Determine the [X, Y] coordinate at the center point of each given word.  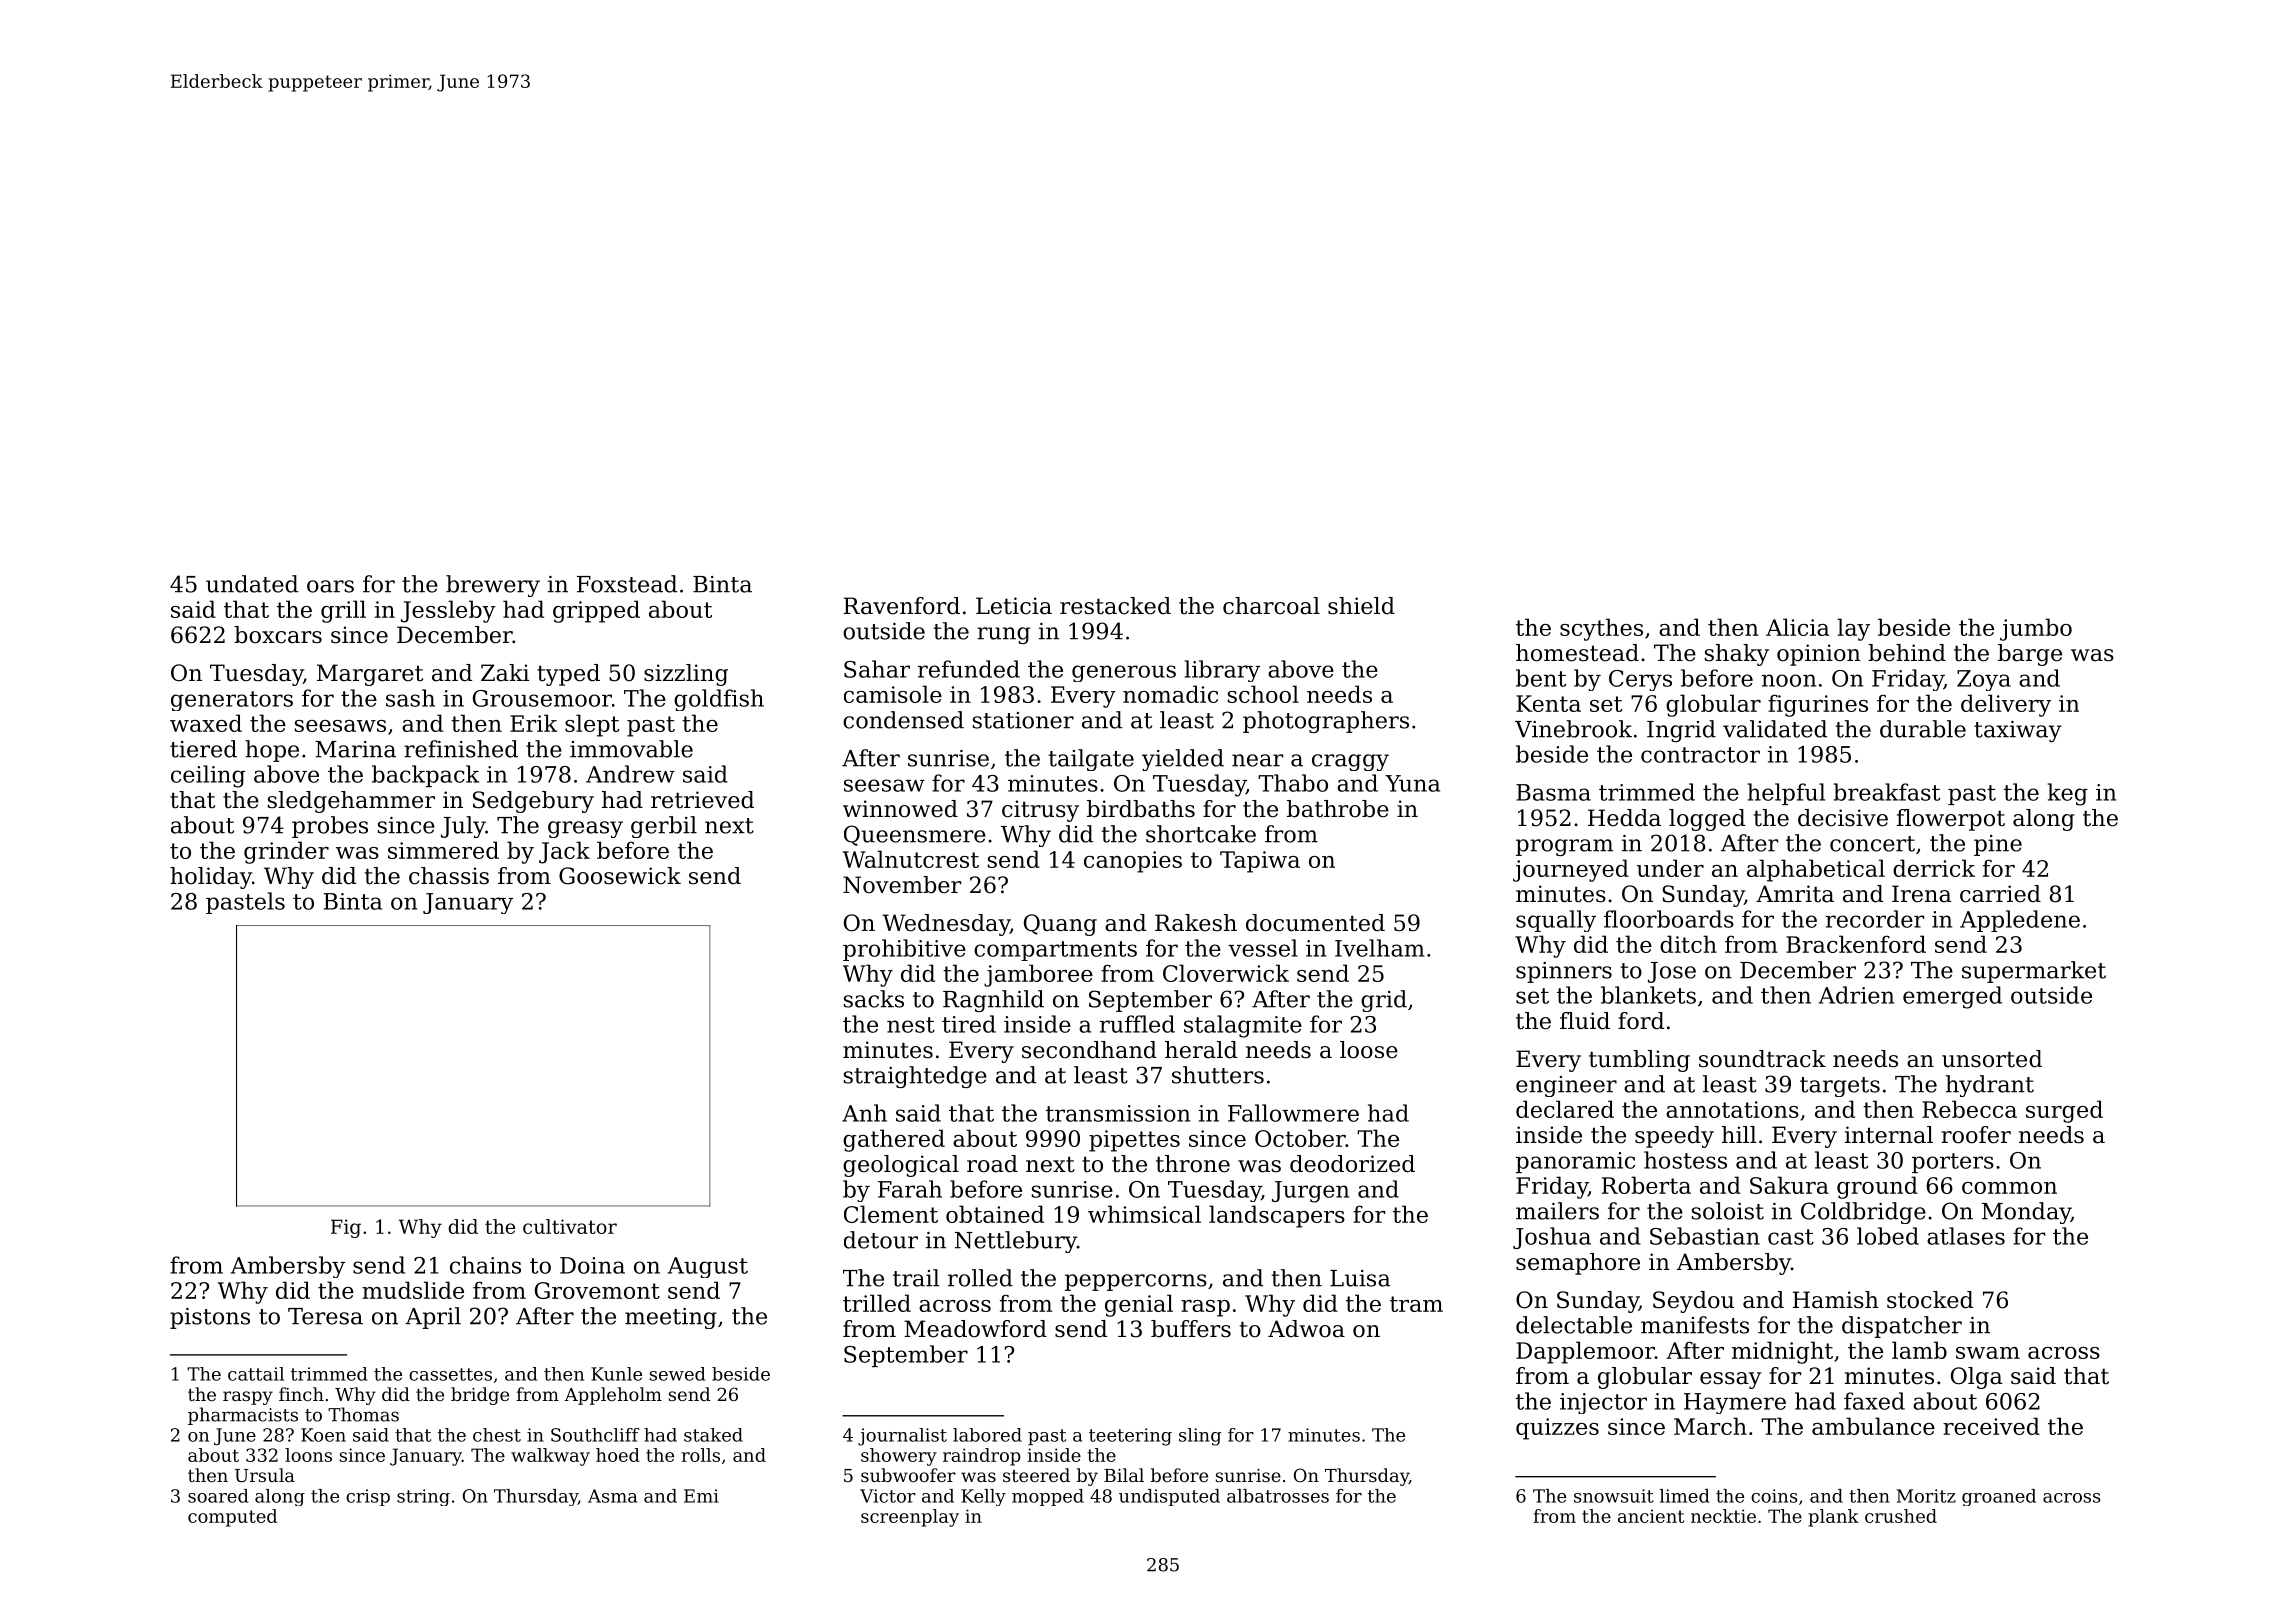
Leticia [1014, 606]
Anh [864, 1113]
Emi [701, 1496]
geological [901, 1166]
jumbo [2036, 629]
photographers [1326, 722]
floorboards [1669, 919]
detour [881, 1240]
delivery [2006, 705]
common [2009, 1188]
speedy [1674, 1137]
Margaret [370, 675]
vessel [1263, 948]
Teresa [325, 1316]
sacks [874, 999]
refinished [461, 749]
